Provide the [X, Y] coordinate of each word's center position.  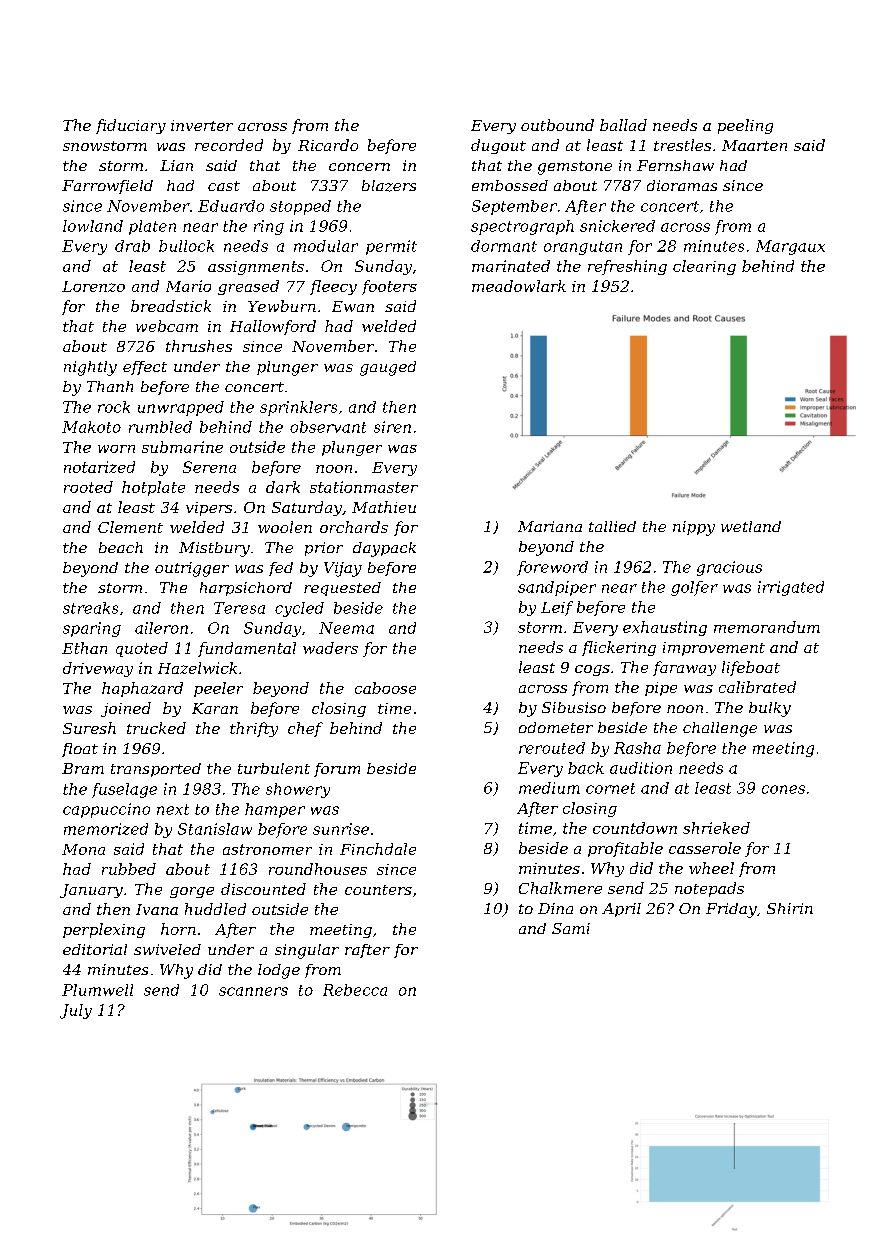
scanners [253, 991]
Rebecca [355, 990]
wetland [751, 526]
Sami [571, 928]
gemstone [575, 168]
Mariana [550, 526]
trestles [682, 145]
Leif [557, 608]
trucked [156, 728]
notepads [709, 889]
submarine [182, 447]
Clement [130, 527]
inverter [202, 125]
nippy [694, 528]
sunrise [341, 829]
